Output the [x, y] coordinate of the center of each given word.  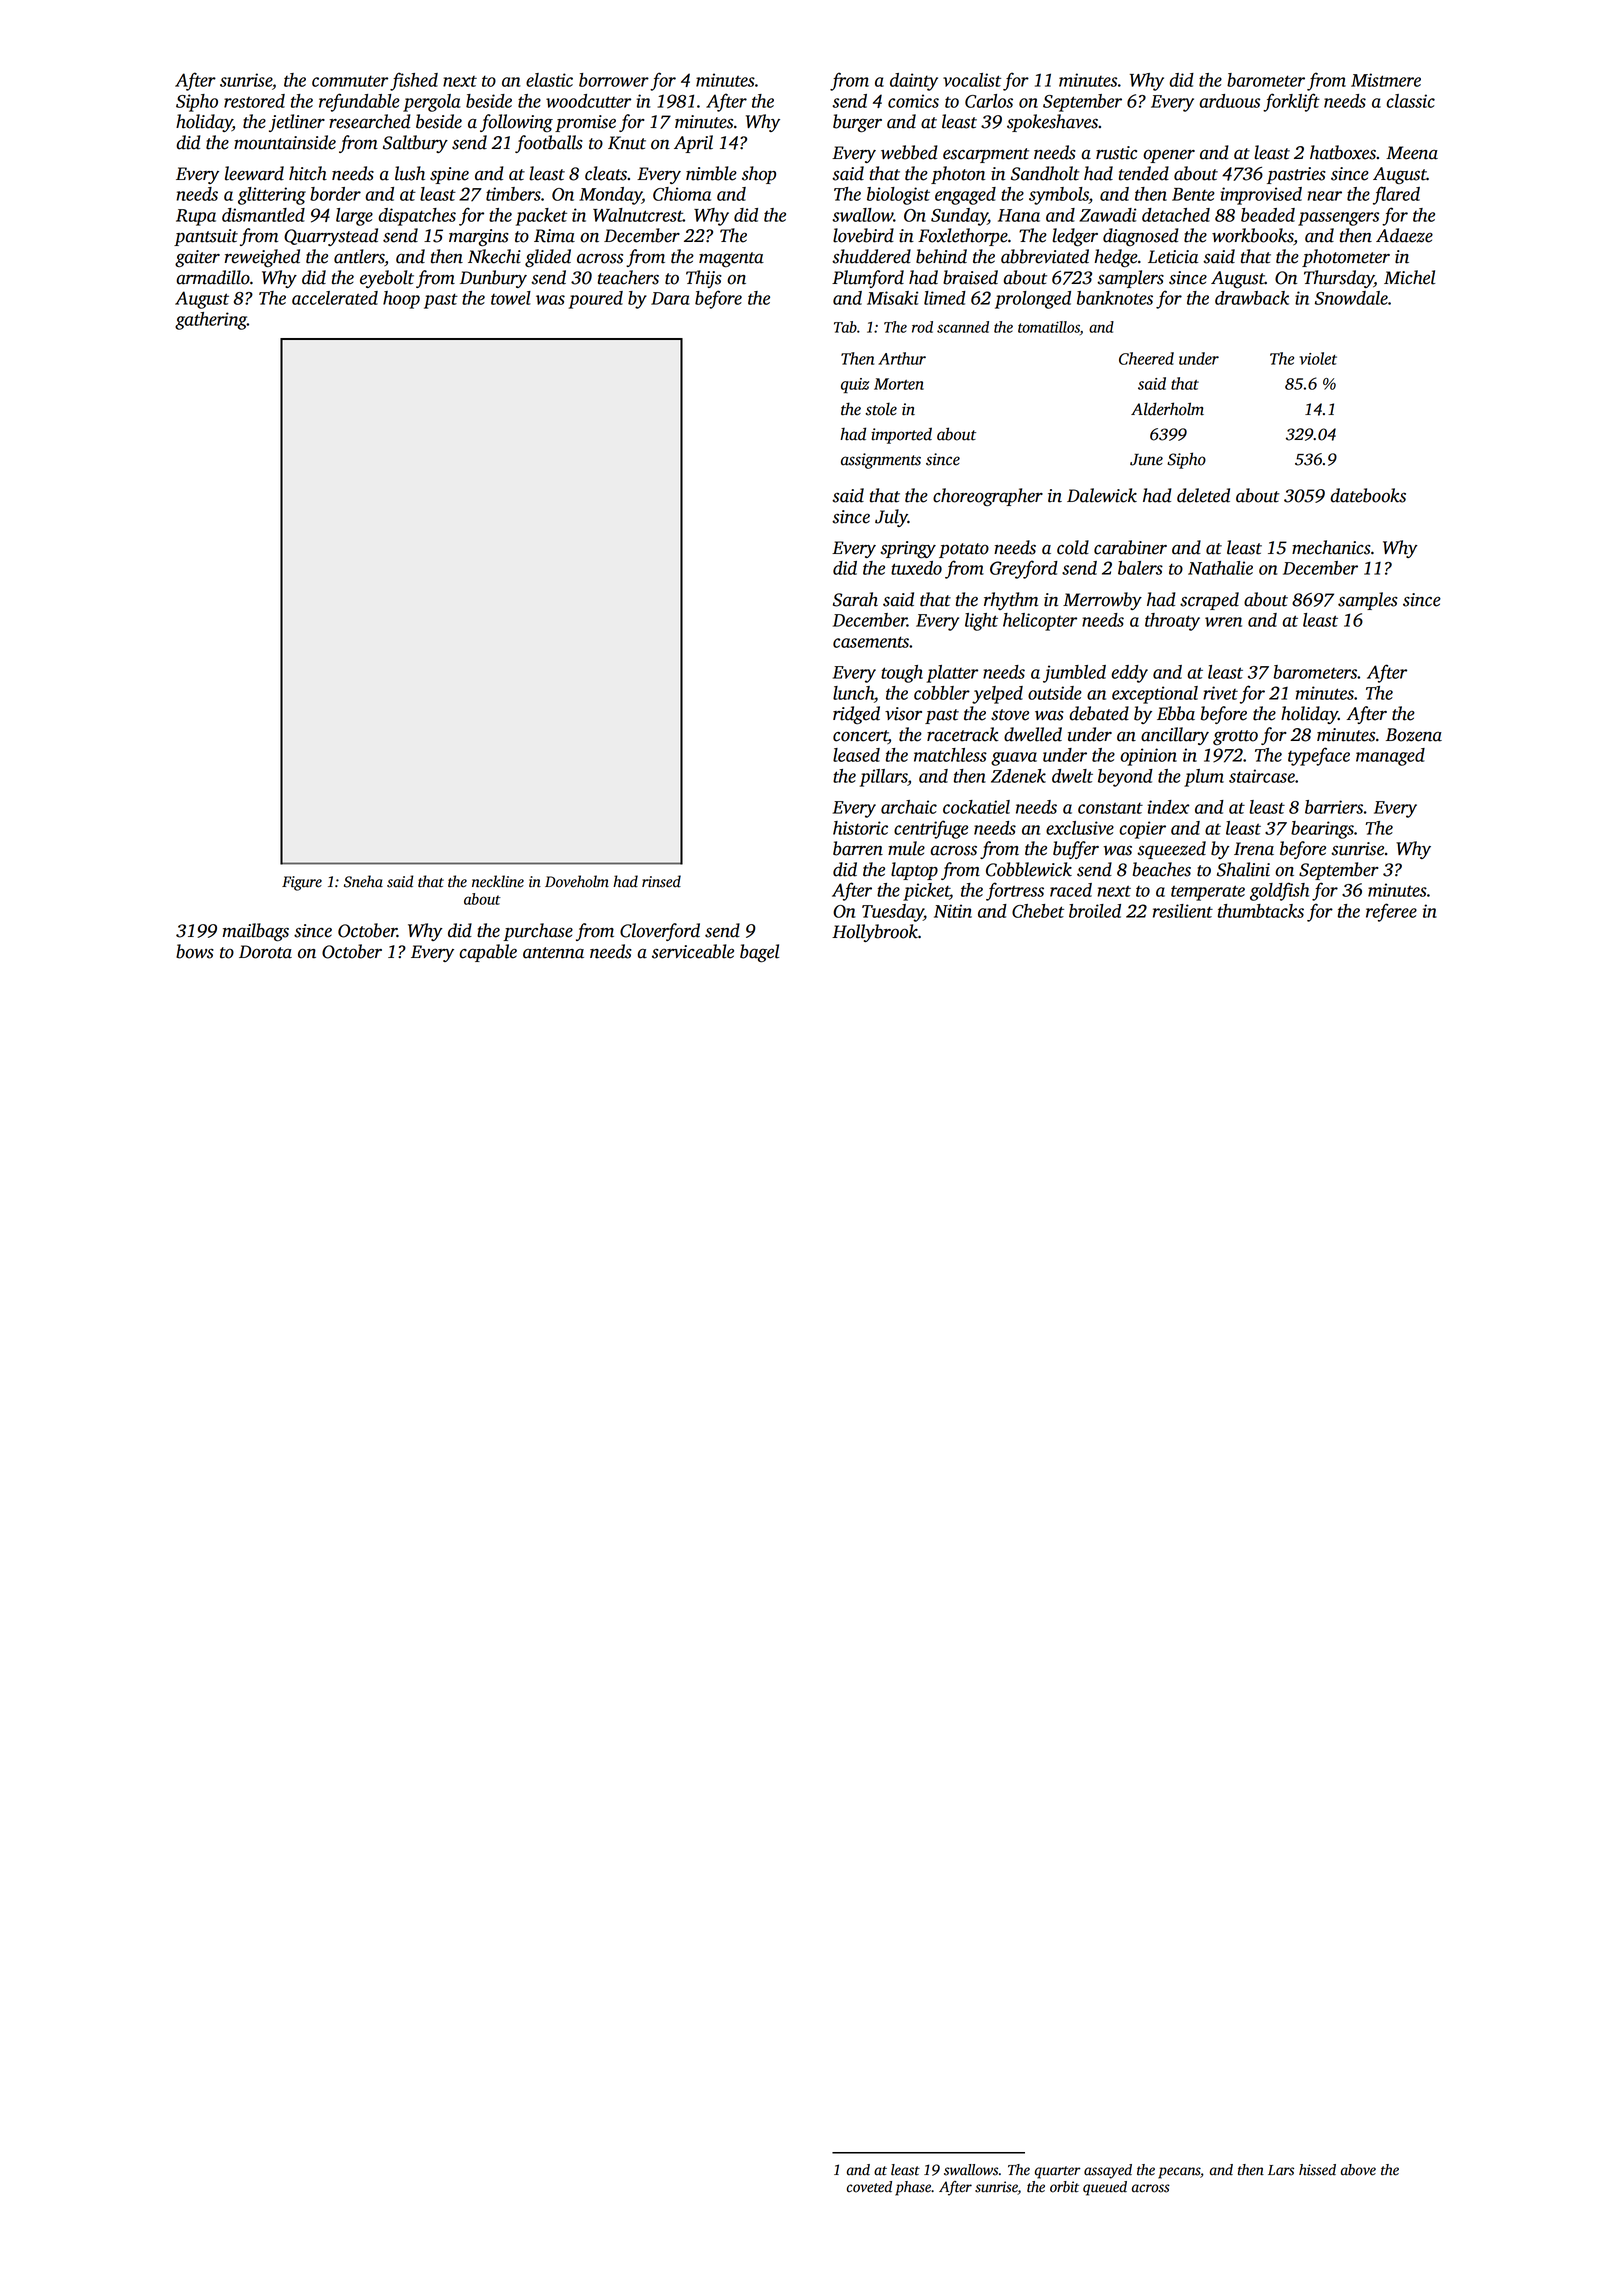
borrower [614, 80]
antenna [553, 953]
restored [254, 101]
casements [871, 642]
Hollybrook [875, 933]
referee [1391, 912]
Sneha [363, 881]
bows [195, 951]
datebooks [1368, 495]
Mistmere [1386, 80]
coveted [869, 2187]
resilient [1183, 911]
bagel [759, 953]
